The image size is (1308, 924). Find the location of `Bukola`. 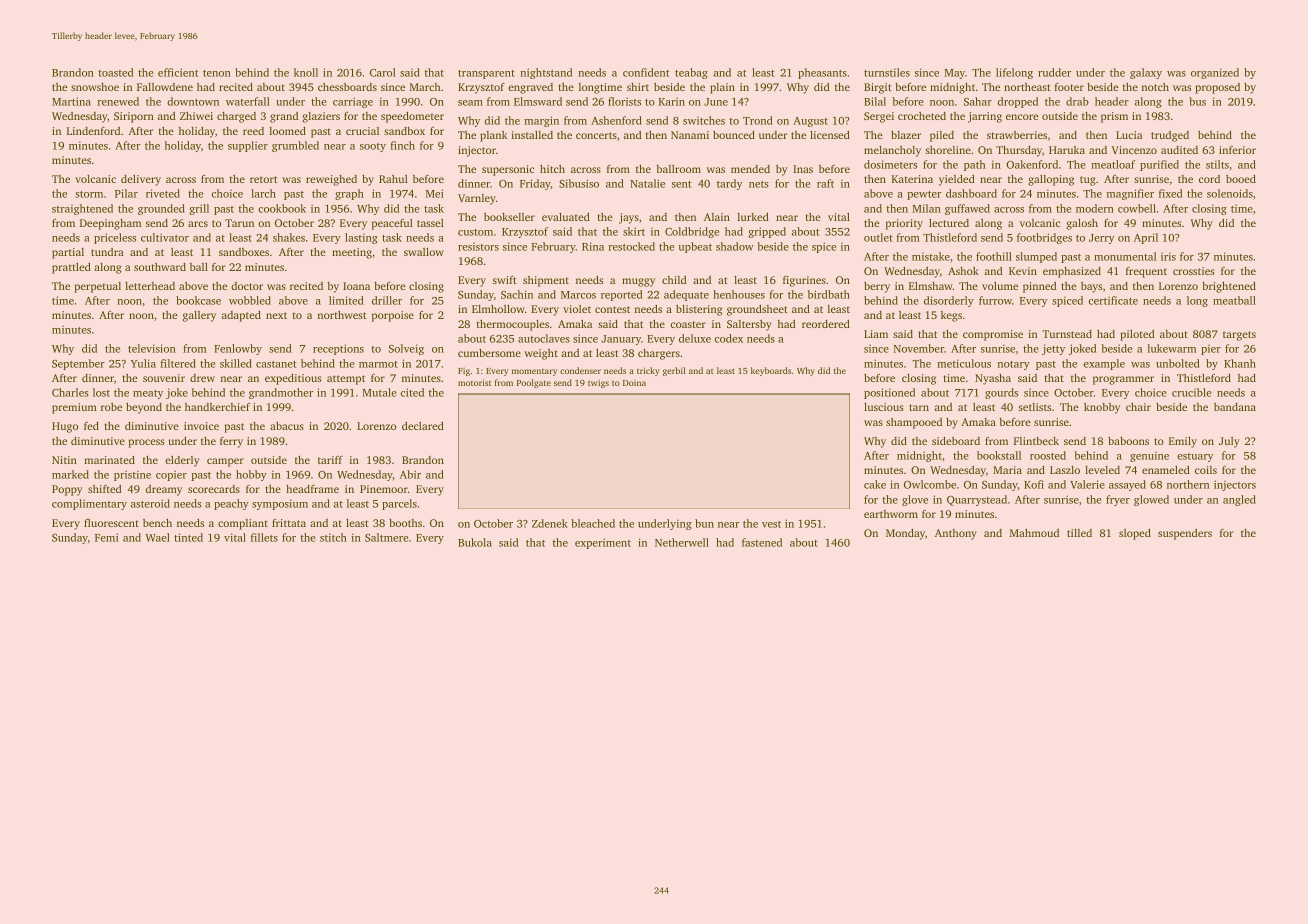

Bukola is located at coordinates (475, 542).
